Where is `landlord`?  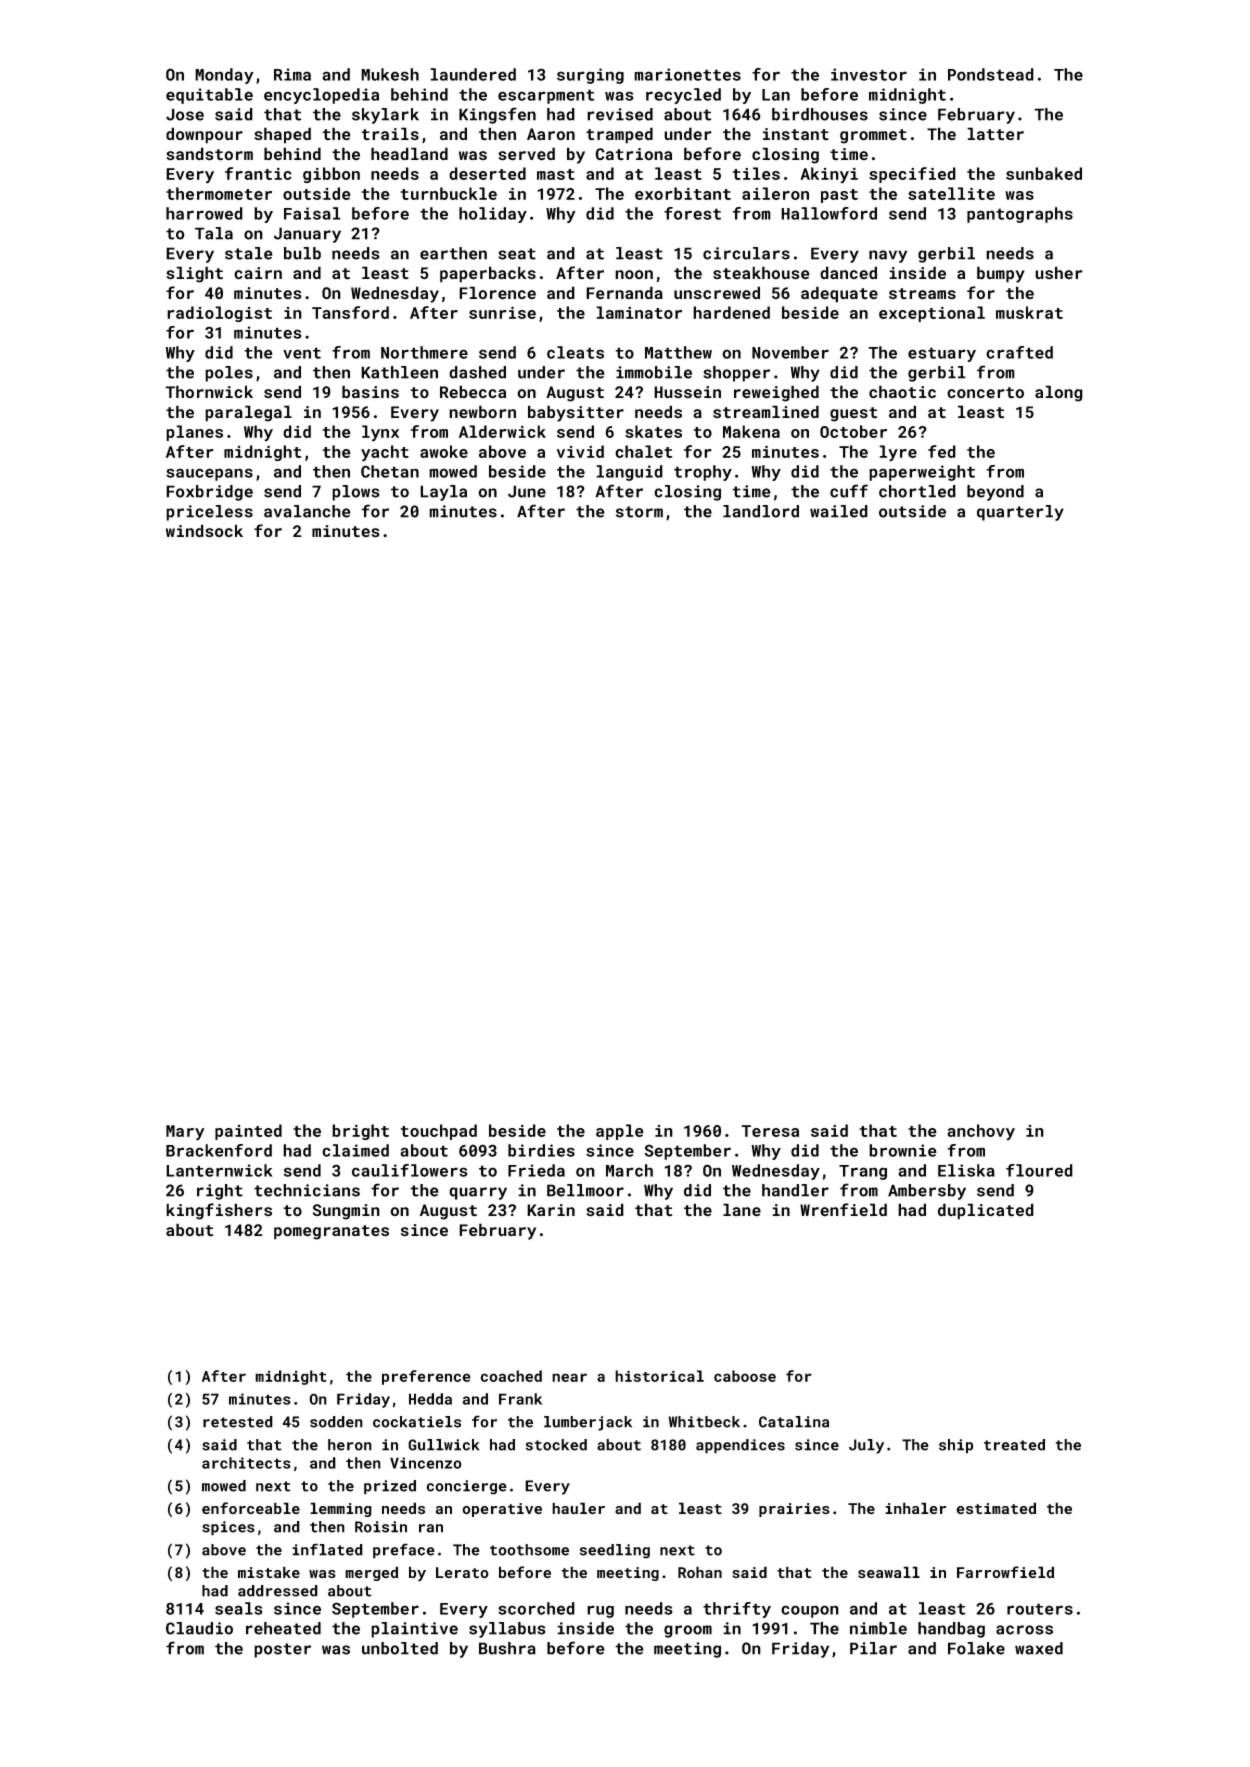
landlord is located at coordinates (761, 511).
